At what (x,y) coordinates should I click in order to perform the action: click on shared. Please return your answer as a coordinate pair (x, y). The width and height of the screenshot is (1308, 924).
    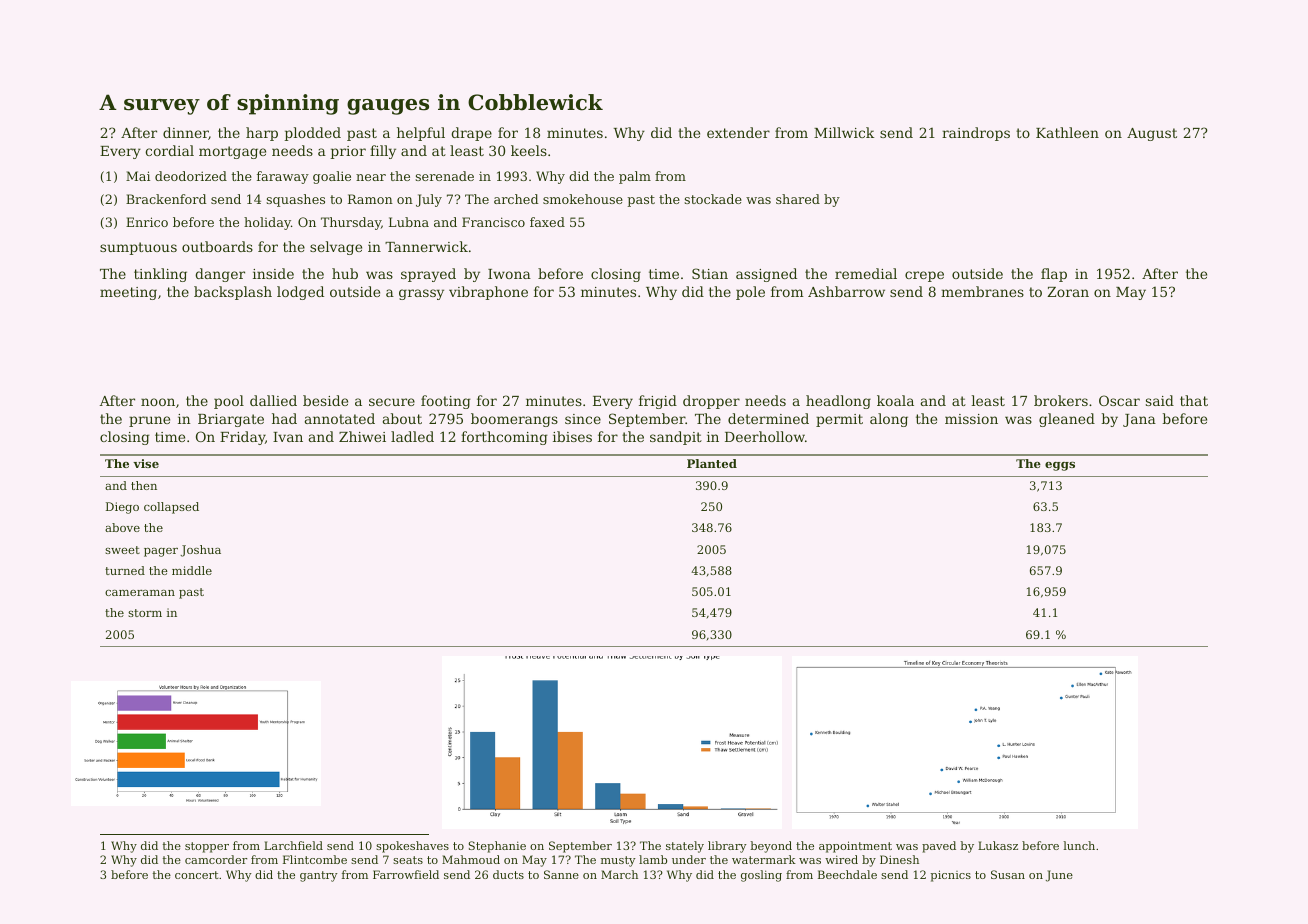
    Looking at the image, I should click on (798, 199).
